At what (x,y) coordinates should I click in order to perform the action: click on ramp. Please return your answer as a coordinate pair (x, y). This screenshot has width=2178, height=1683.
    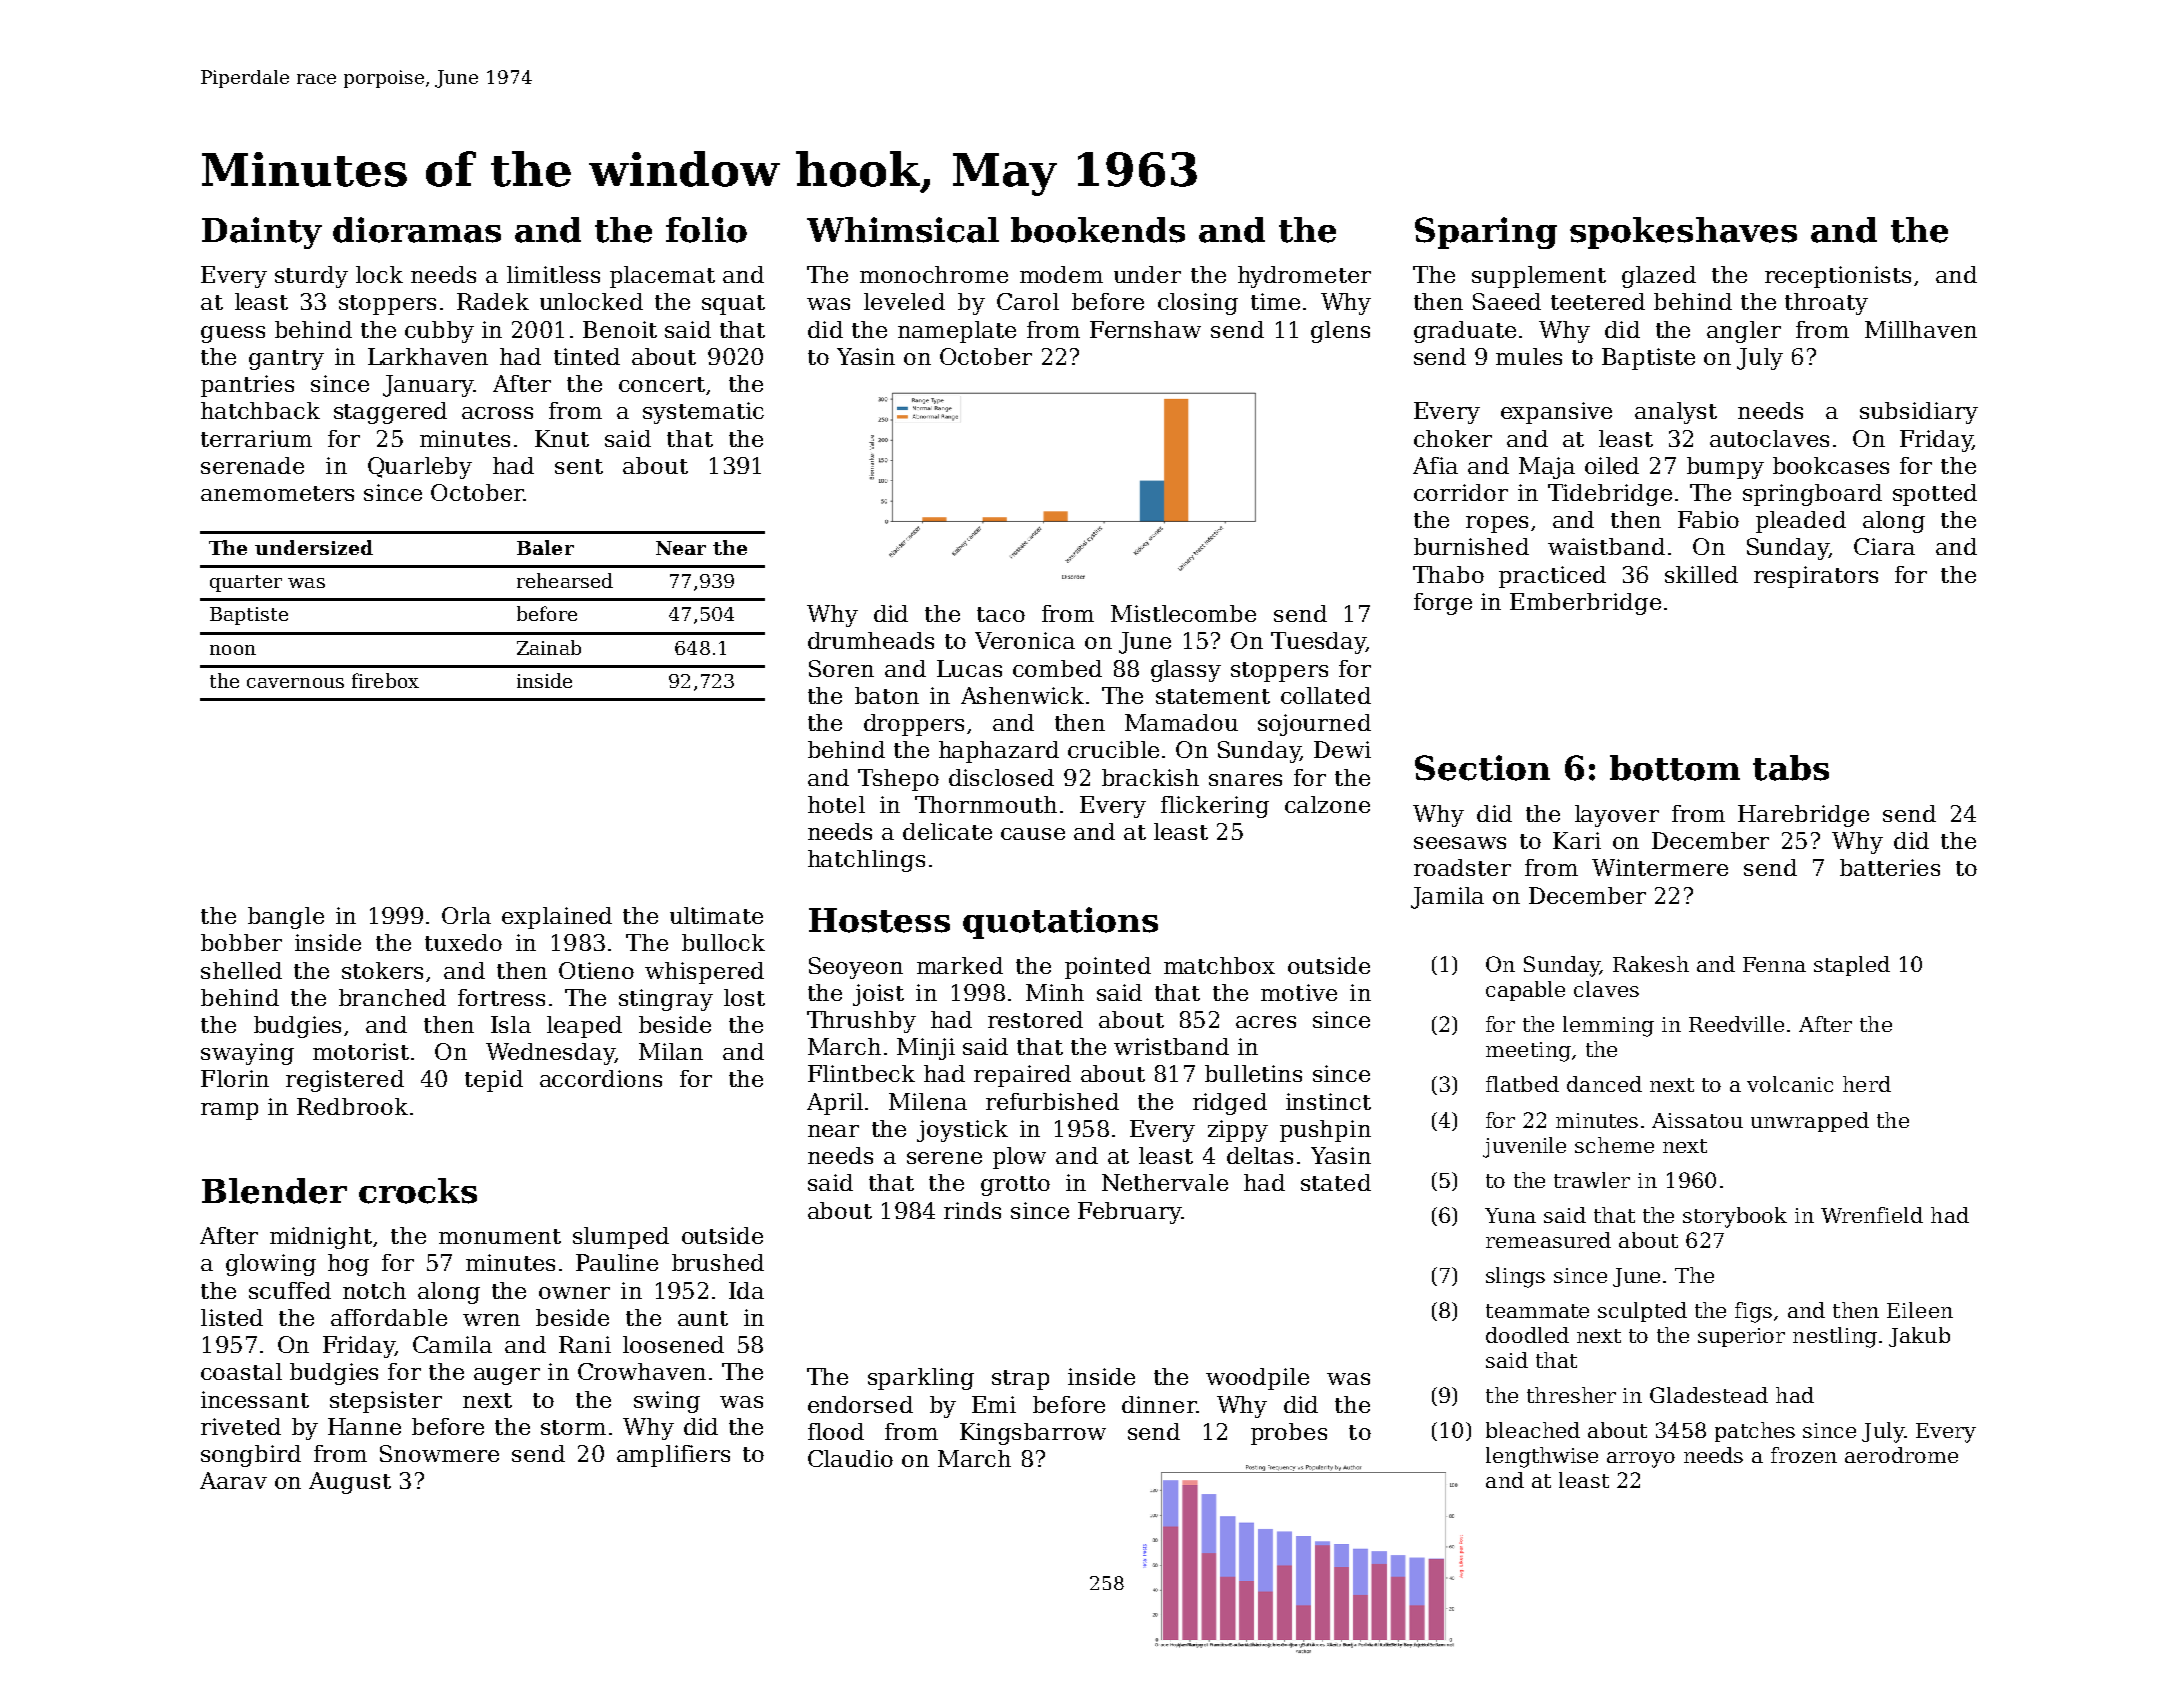
    Looking at the image, I should click on (229, 1111).
